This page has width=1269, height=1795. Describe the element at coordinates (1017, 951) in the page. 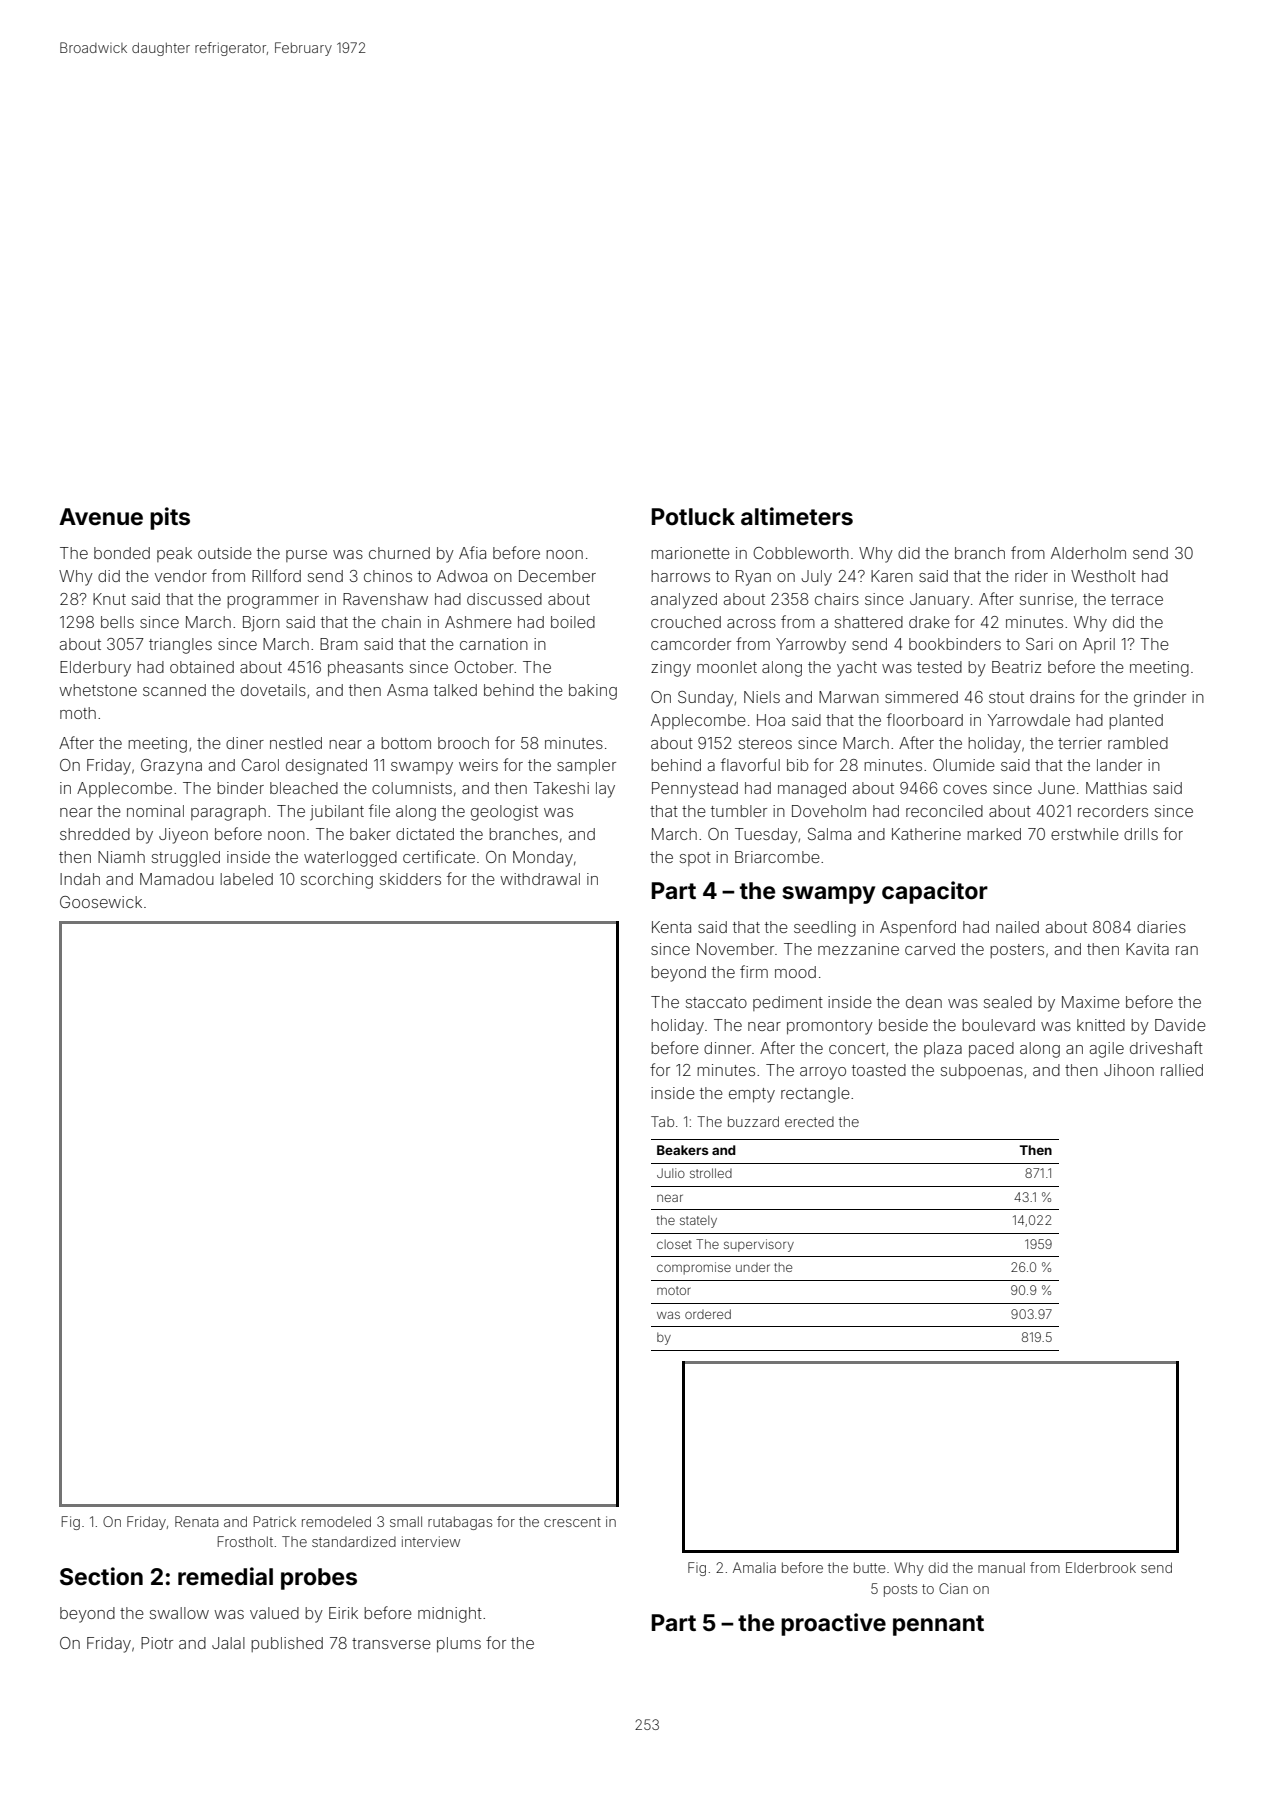

I see `posters` at that location.
